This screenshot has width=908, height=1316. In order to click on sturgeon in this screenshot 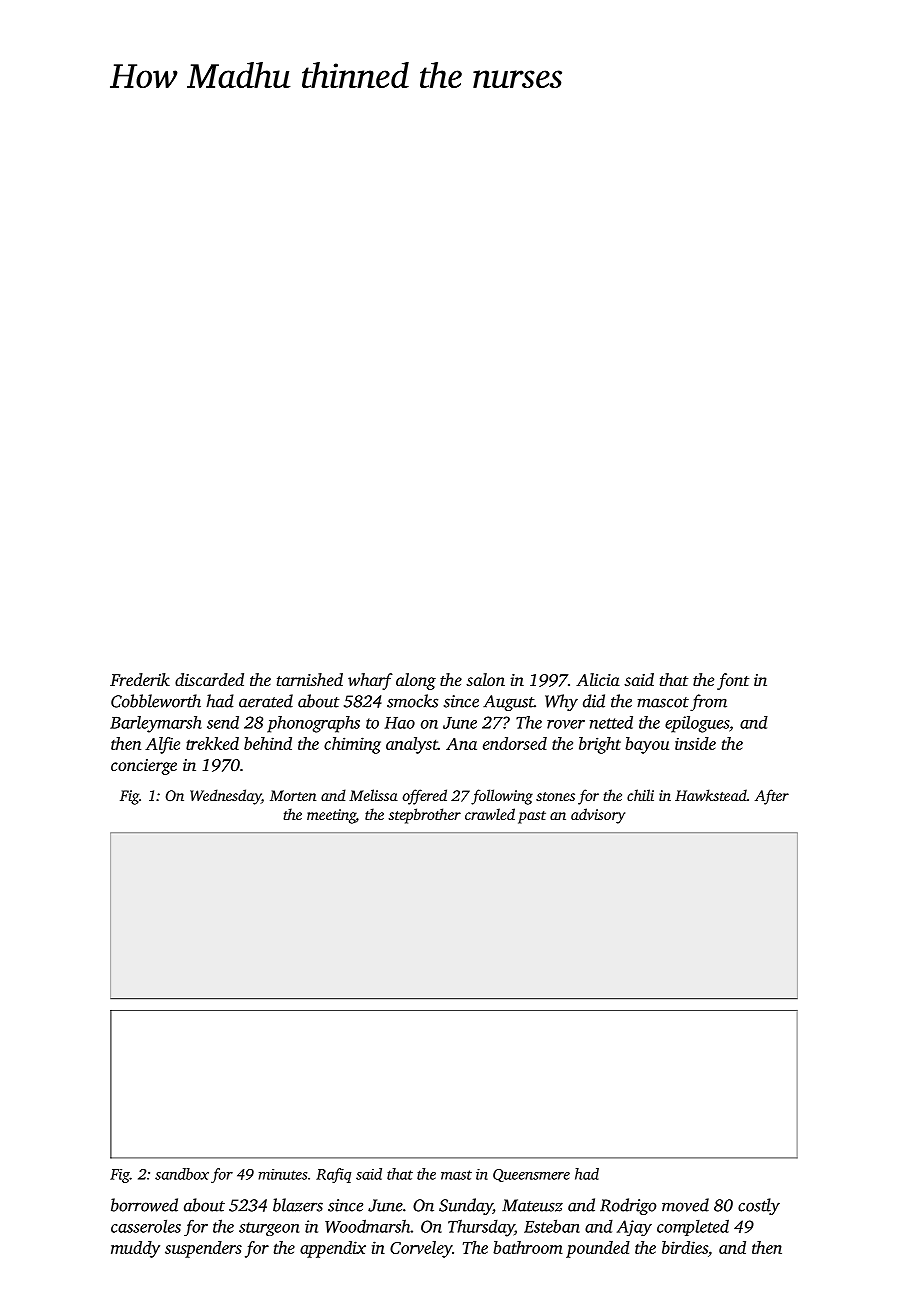, I will do `click(269, 1229)`.
